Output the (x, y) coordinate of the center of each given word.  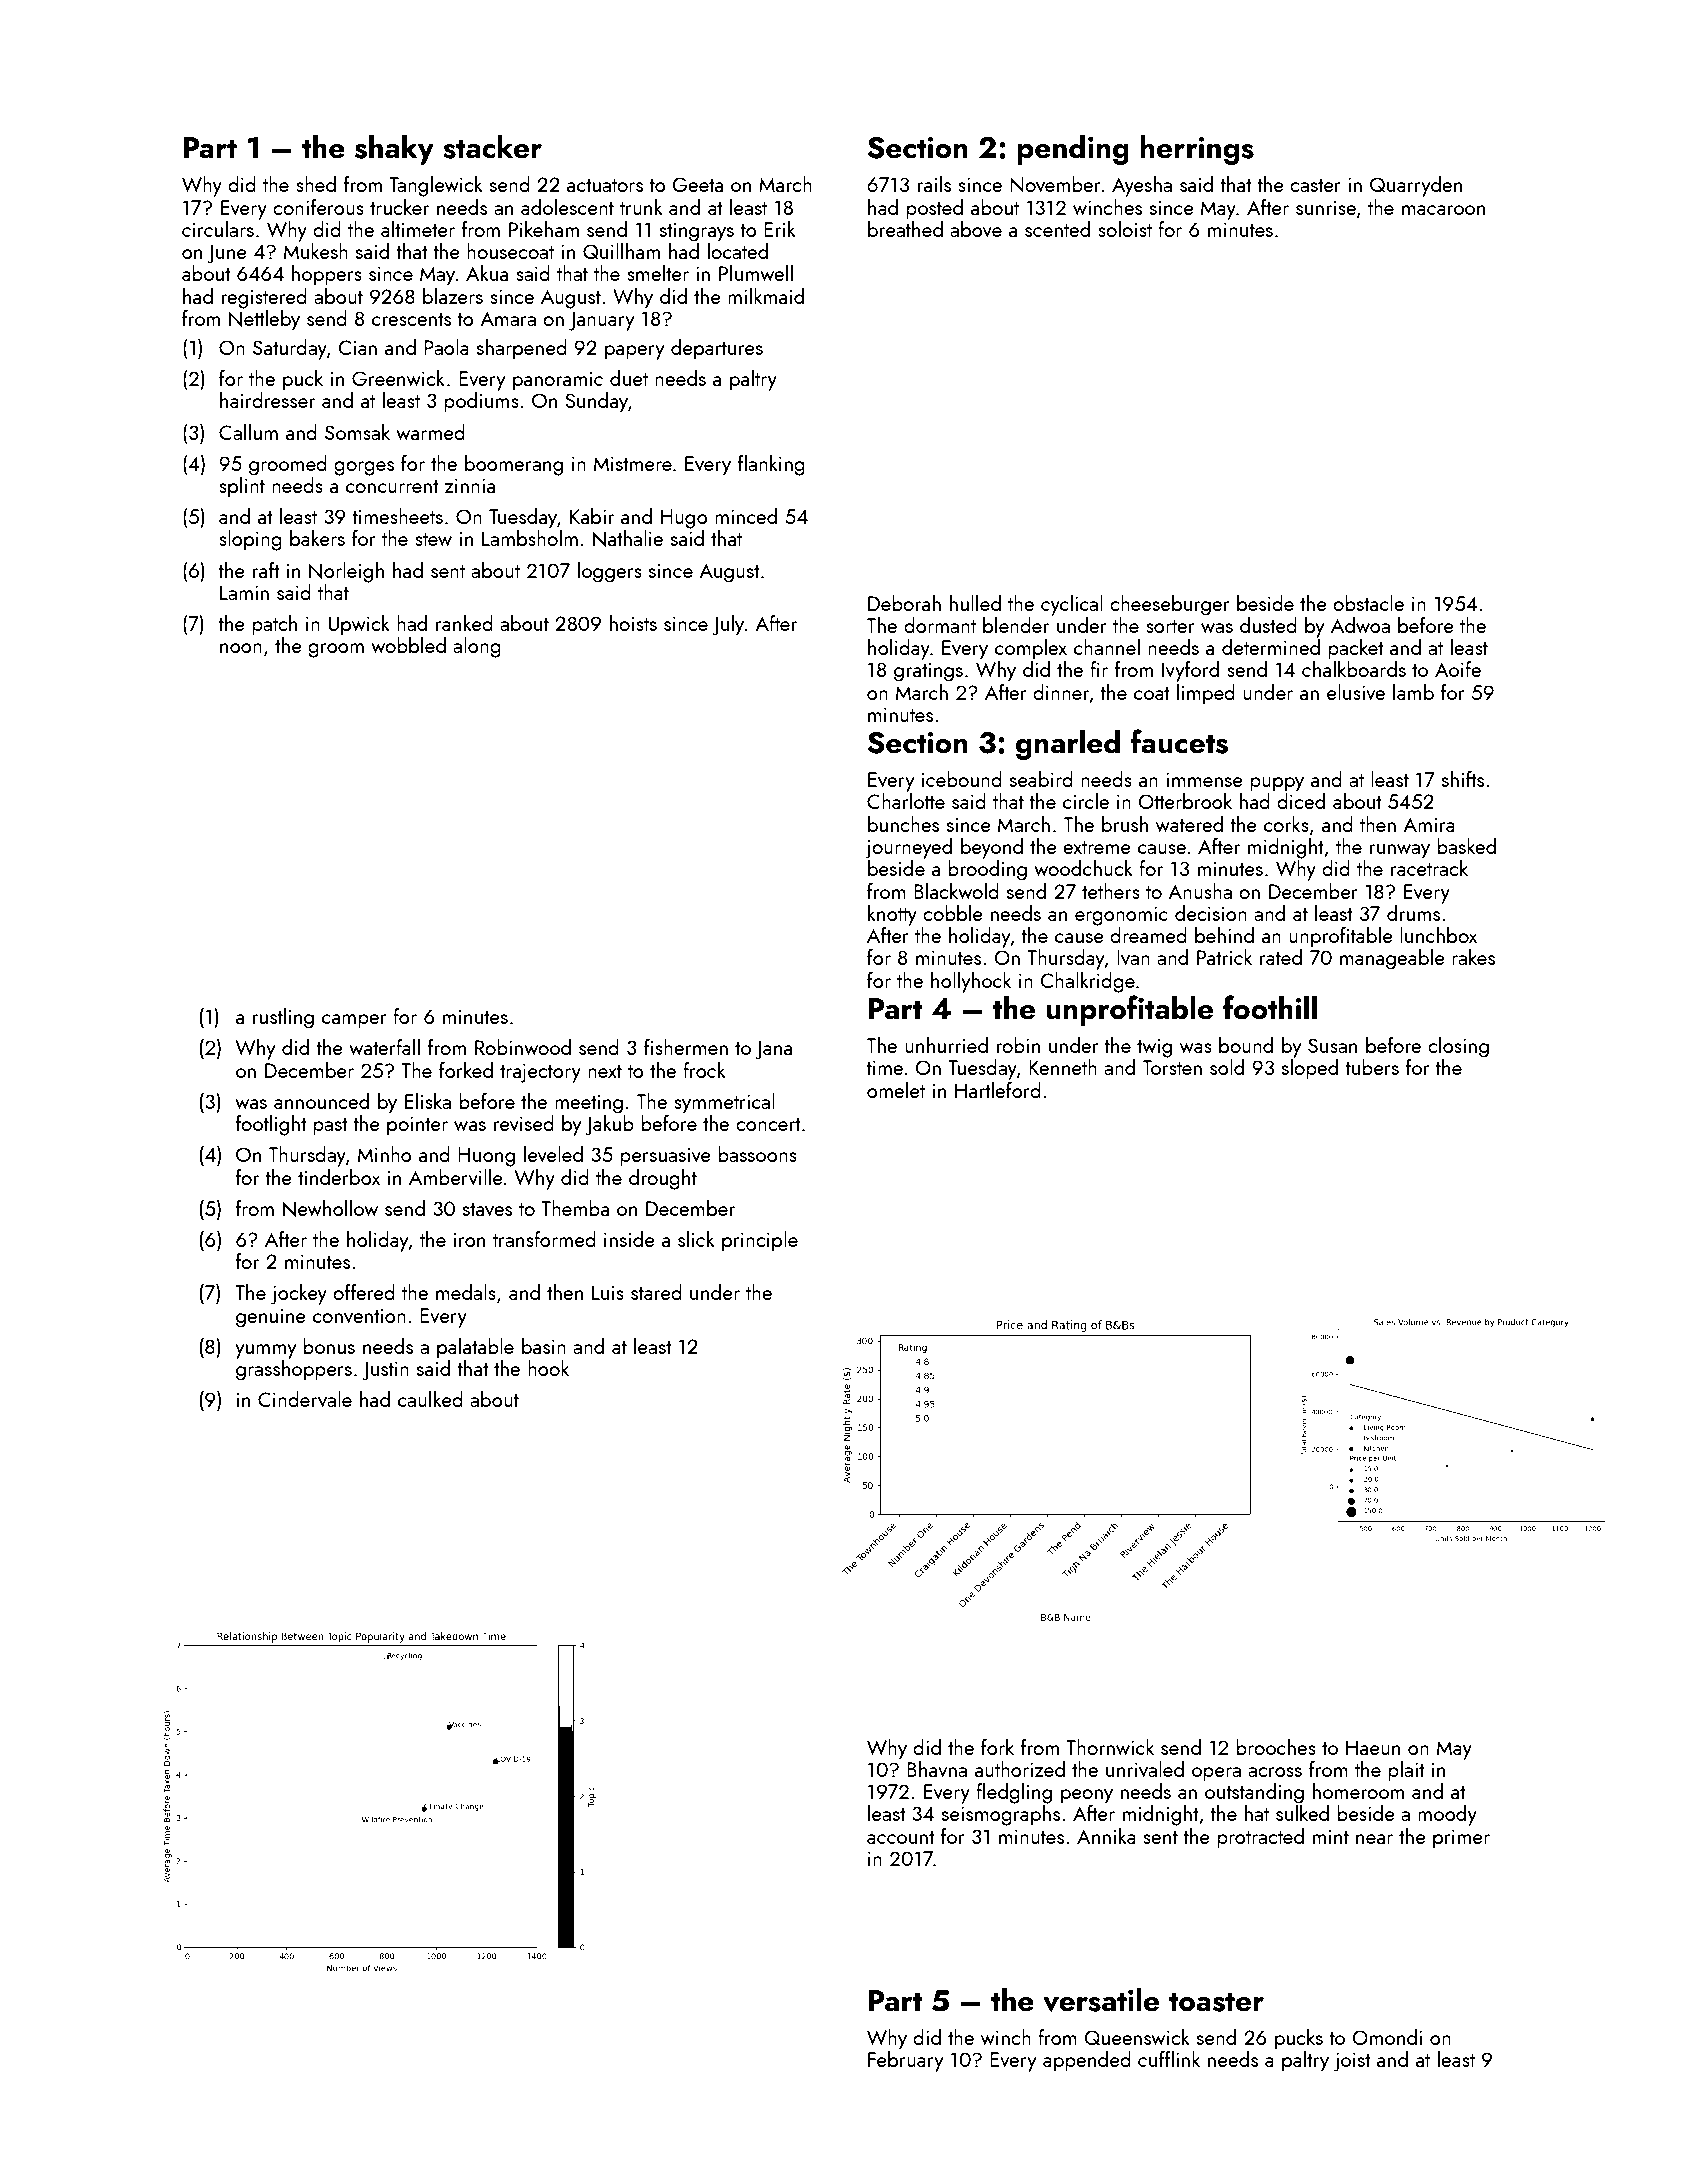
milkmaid (766, 296)
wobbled (408, 645)
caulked (430, 1399)
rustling (283, 1018)
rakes (1473, 957)
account (901, 1837)
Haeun (1373, 1747)
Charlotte (906, 801)
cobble (953, 913)
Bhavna (937, 1769)
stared (656, 1292)
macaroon (1443, 210)
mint (1331, 1836)
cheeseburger (1170, 605)
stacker (492, 147)
